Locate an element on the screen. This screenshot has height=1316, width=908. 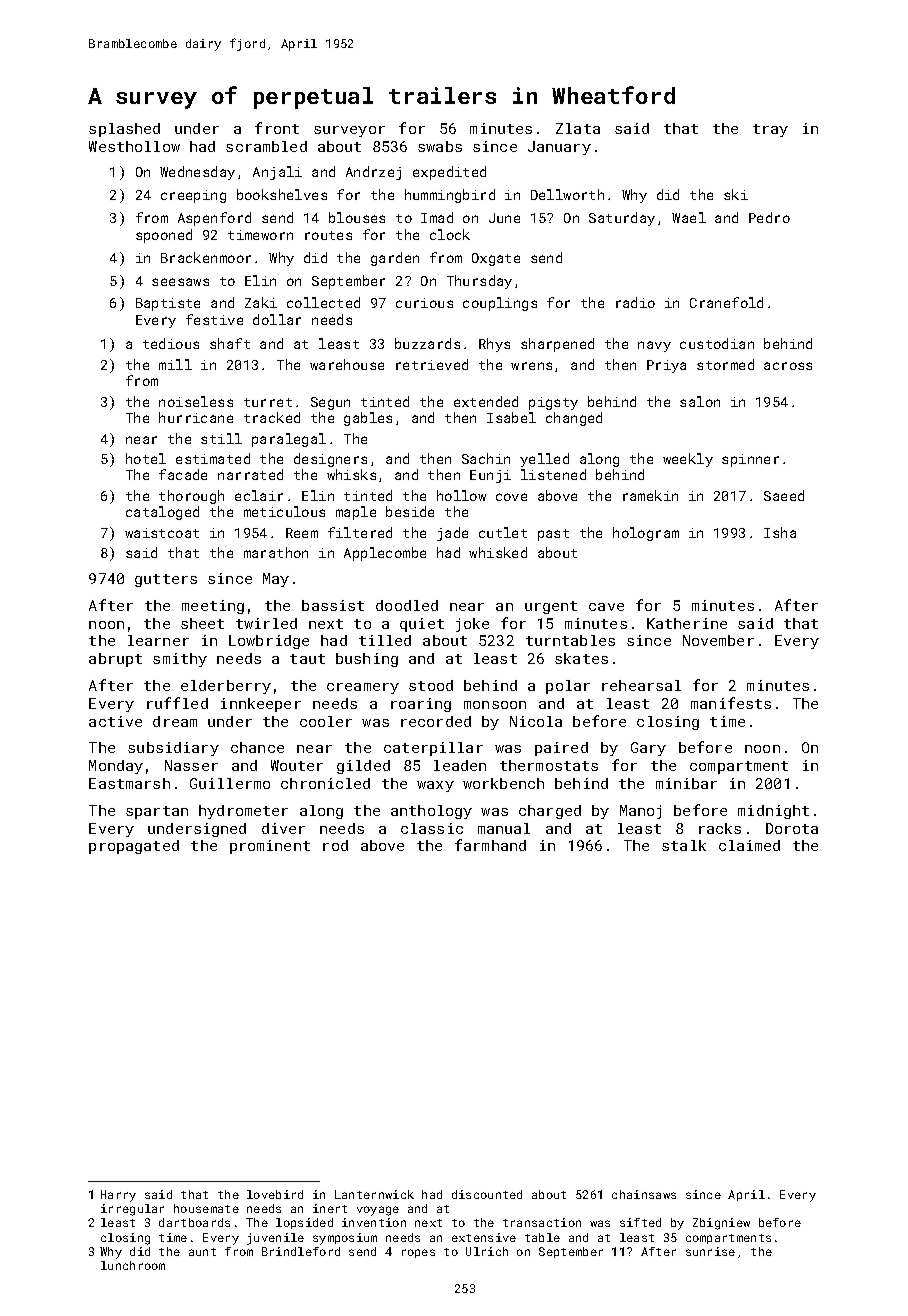
Lanternwick is located at coordinates (374, 1194).
